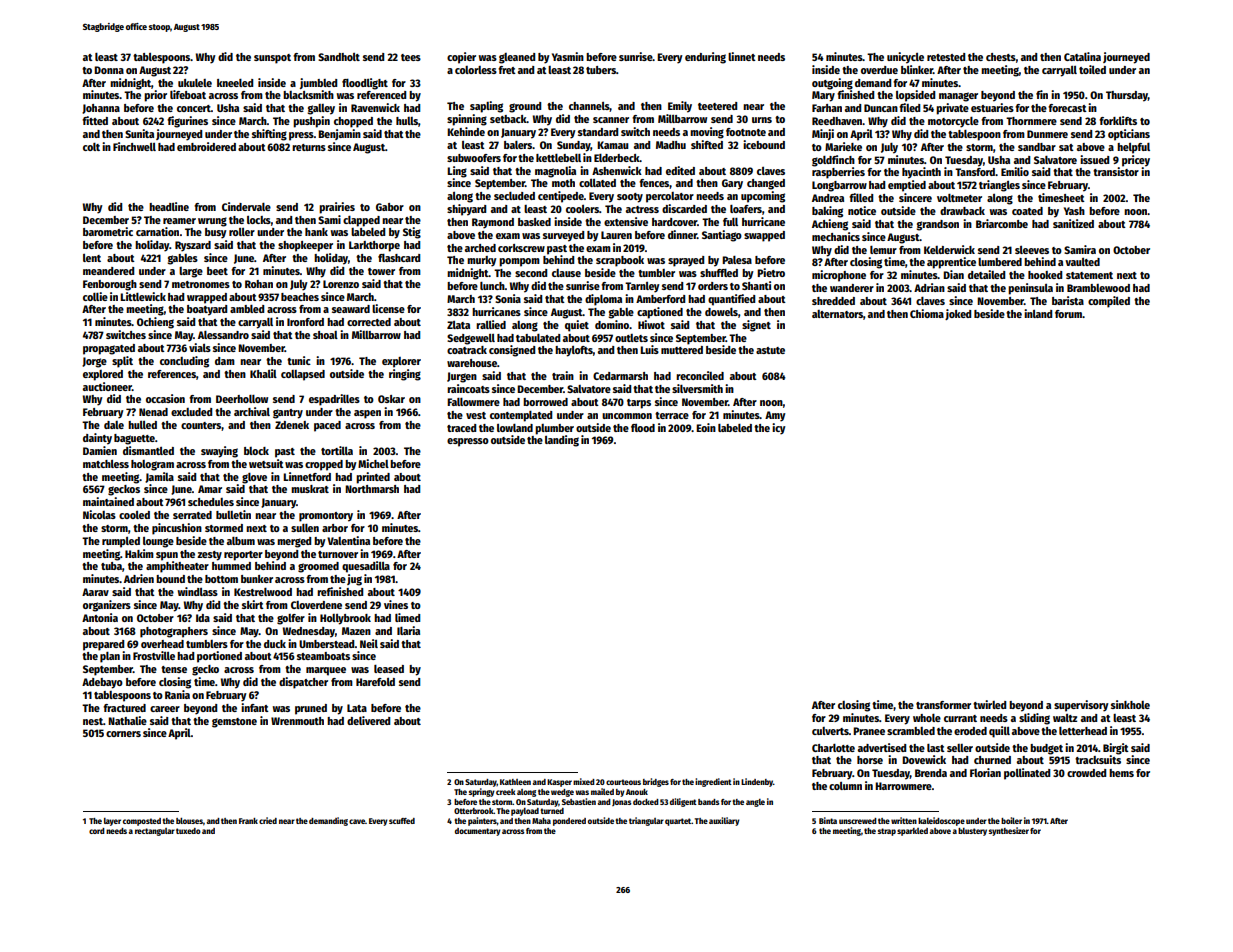  I want to click on synthesizer, so click(1009, 831).
